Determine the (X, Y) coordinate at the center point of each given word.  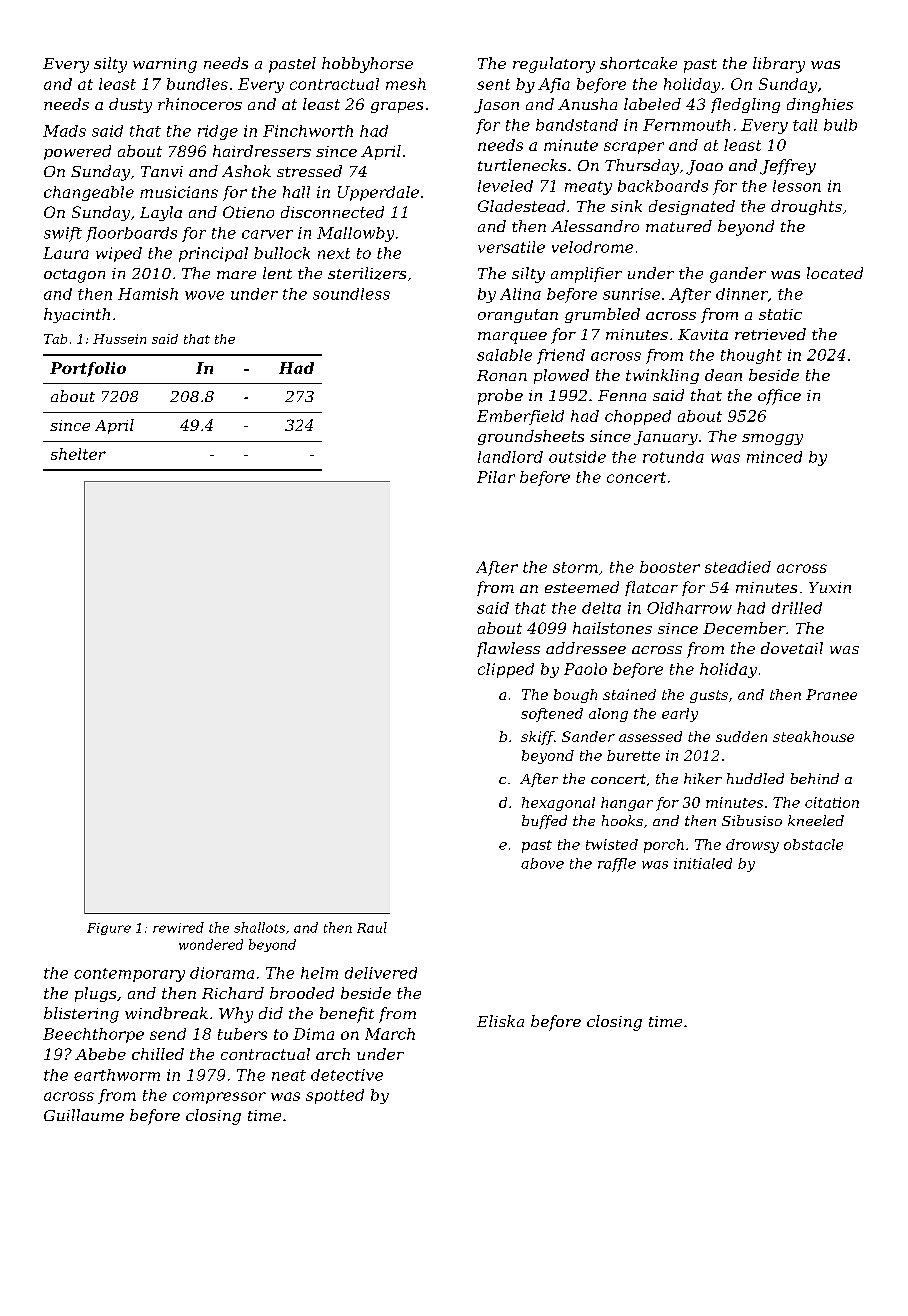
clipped (506, 670)
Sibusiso (752, 820)
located (835, 273)
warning (165, 65)
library (779, 65)
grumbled (602, 315)
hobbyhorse (367, 65)
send (168, 1034)
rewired (178, 927)
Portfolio (88, 369)
